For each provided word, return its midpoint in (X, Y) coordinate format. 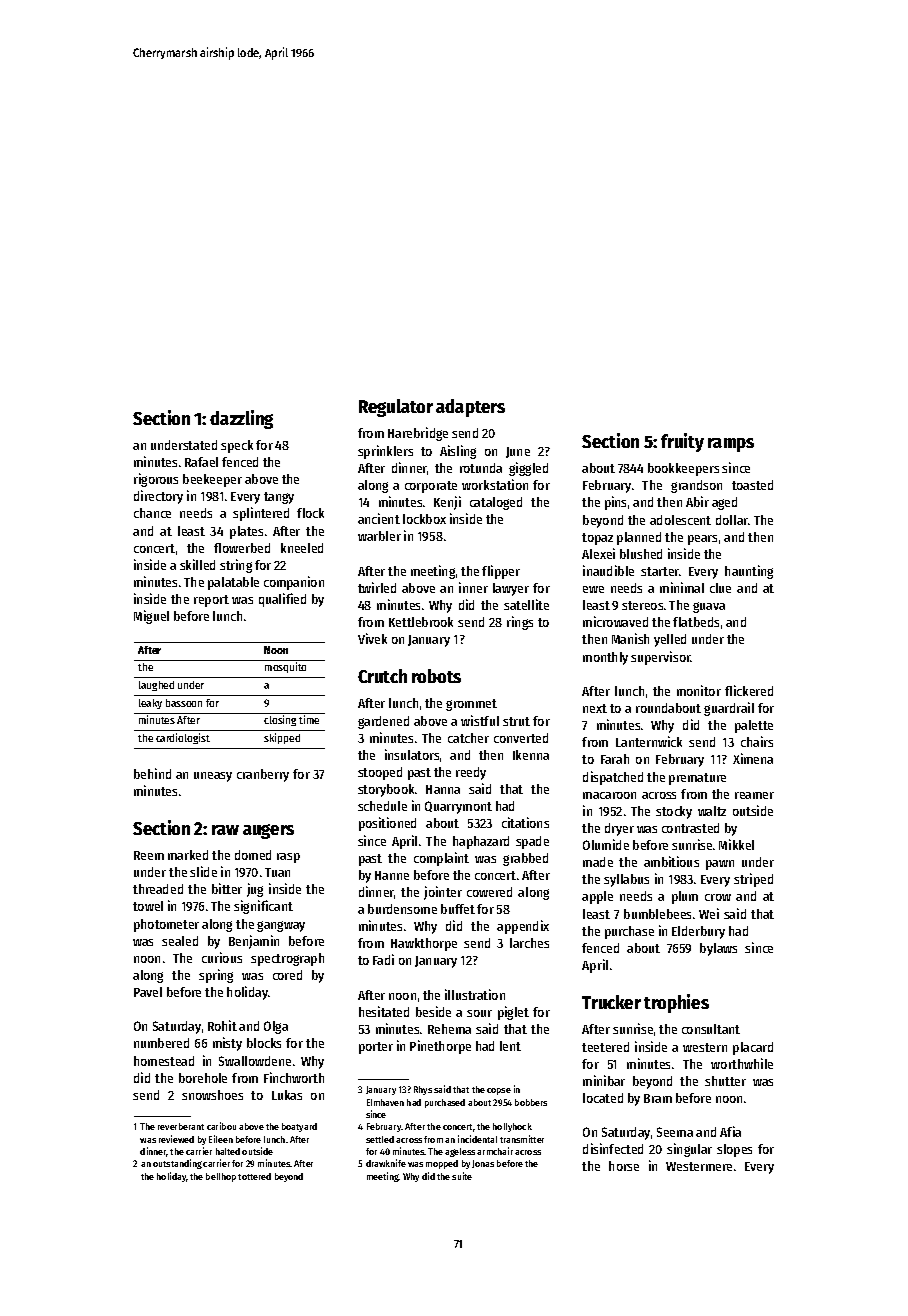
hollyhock (512, 1127)
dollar (732, 520)
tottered (254, 1176)
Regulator (396, 408)
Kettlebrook (421, 622)
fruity (682, 442)
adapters (470, 408)
